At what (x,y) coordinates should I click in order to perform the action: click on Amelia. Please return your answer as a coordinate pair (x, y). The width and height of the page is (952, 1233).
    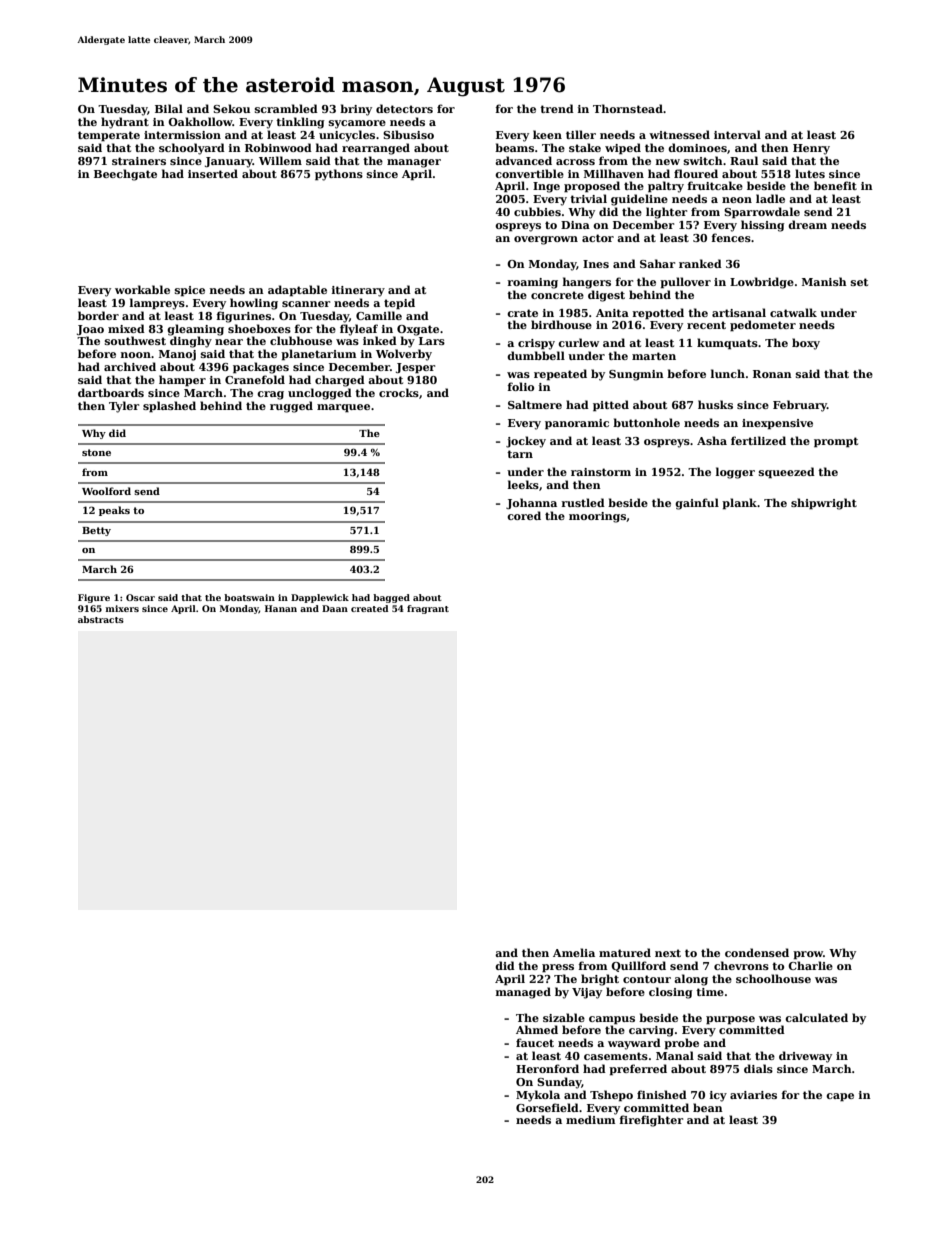
    Looking at the image, I should click on (574, 952).
